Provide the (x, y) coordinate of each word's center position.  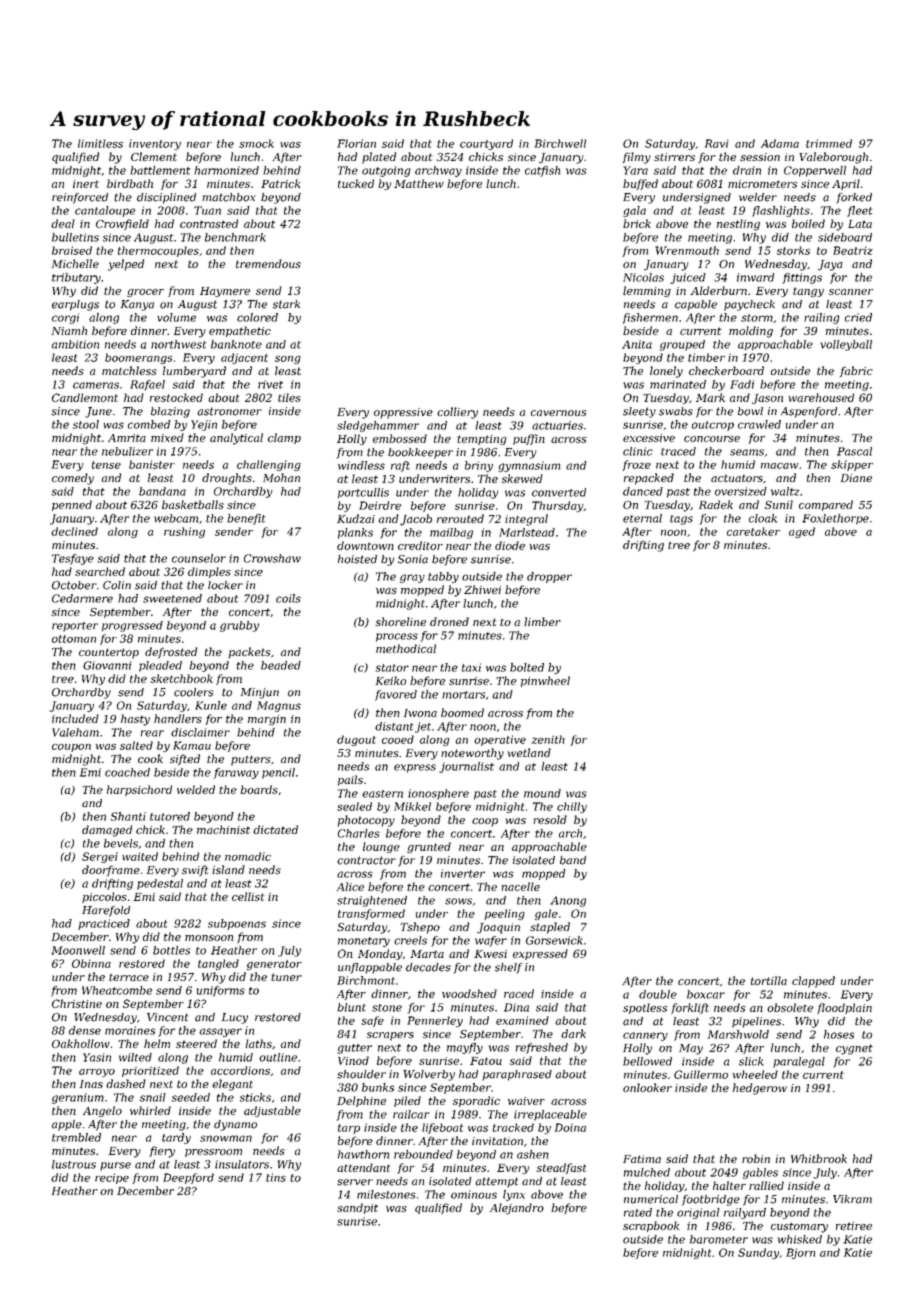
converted (559, 492)
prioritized (150, 1071)
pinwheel (545, 681)
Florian (356, 143)
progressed (132, 626)
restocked (176, 397)
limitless (100, 143)
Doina (570, 1127)
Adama (780, 143)
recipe (112, 1178)
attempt (496, 1182)
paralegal (799, 1062)
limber (542, 621)
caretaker (753, 531)
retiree (854, 1226)
